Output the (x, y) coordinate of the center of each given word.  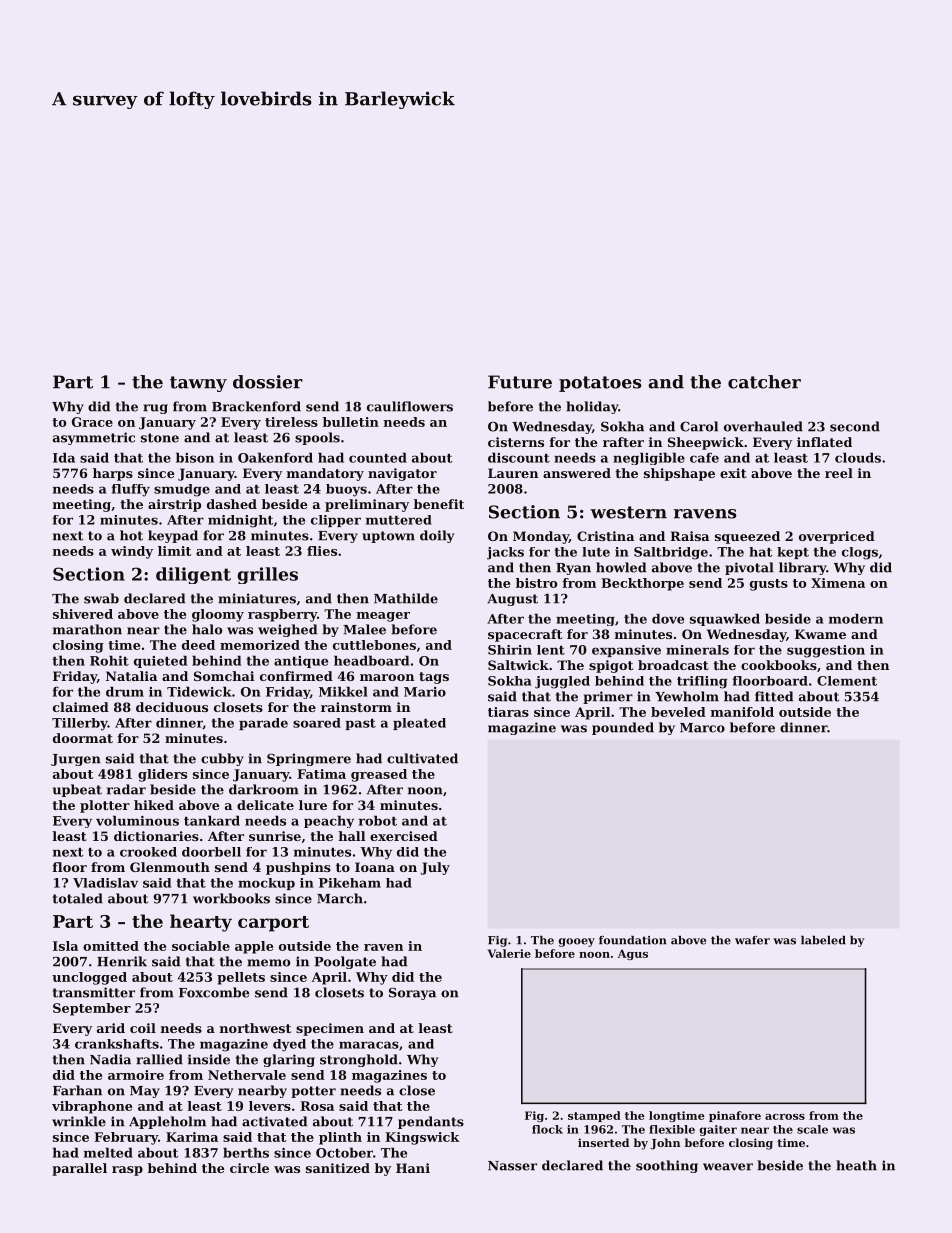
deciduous (172, 707)
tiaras (508, 712)
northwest (255, 1028)
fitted (774, 696)
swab (101, 598)
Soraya (412, 993)
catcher (764, 382)
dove (668, 618)
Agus (633, 954)
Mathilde (406, 598)
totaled (78, 898)
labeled (823, 940)
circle (249, 1168)
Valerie (509, 953)
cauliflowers (410, 406)
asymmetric (94, 438)
